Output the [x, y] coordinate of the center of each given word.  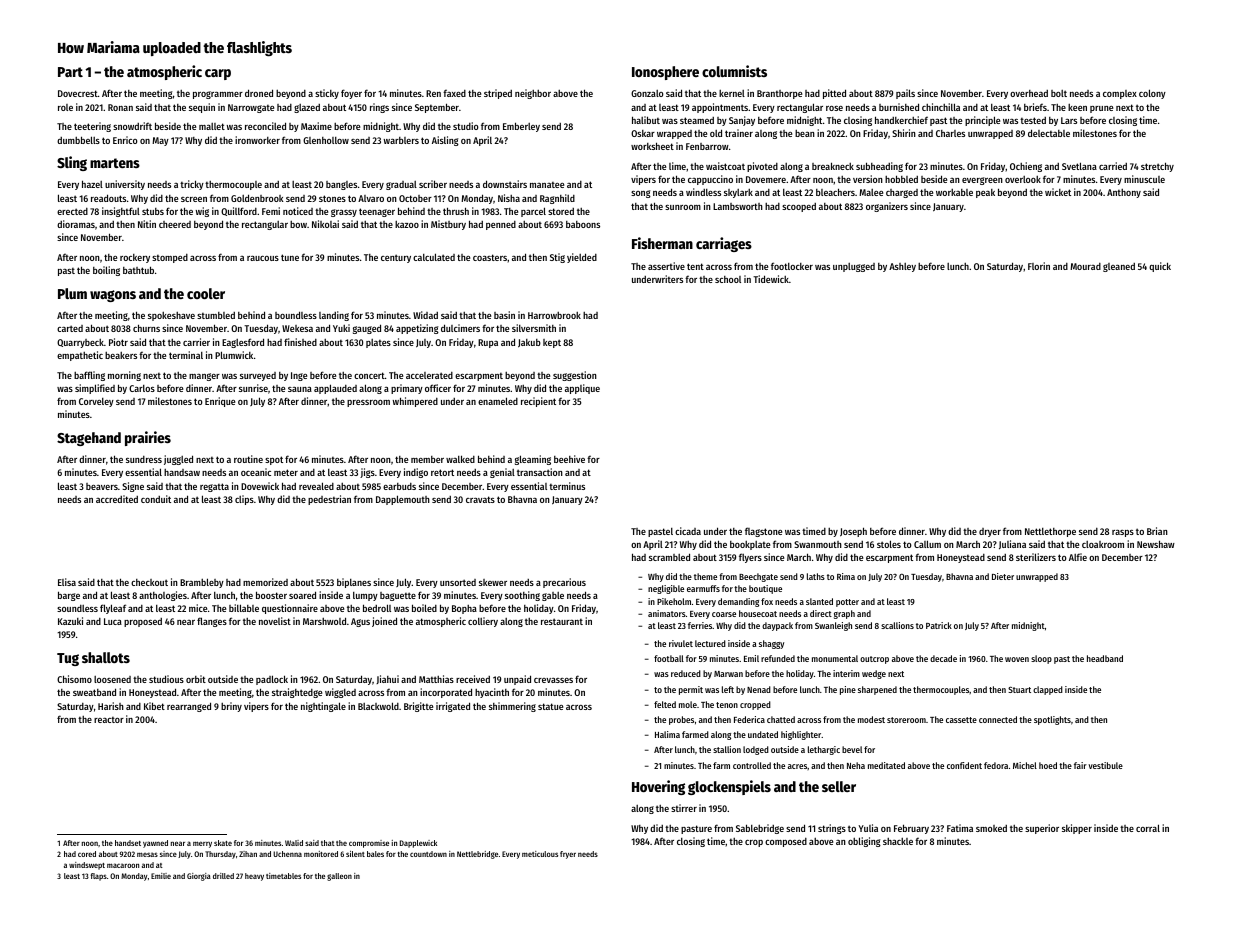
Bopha [464, 609]
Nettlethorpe [1050, 532]
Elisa [67, 582]
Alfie [1078, 557]
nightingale [323, 707]
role [65, 107]
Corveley [96, 402]
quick [1160, 267]
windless [703, 192]
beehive [569, 459]
